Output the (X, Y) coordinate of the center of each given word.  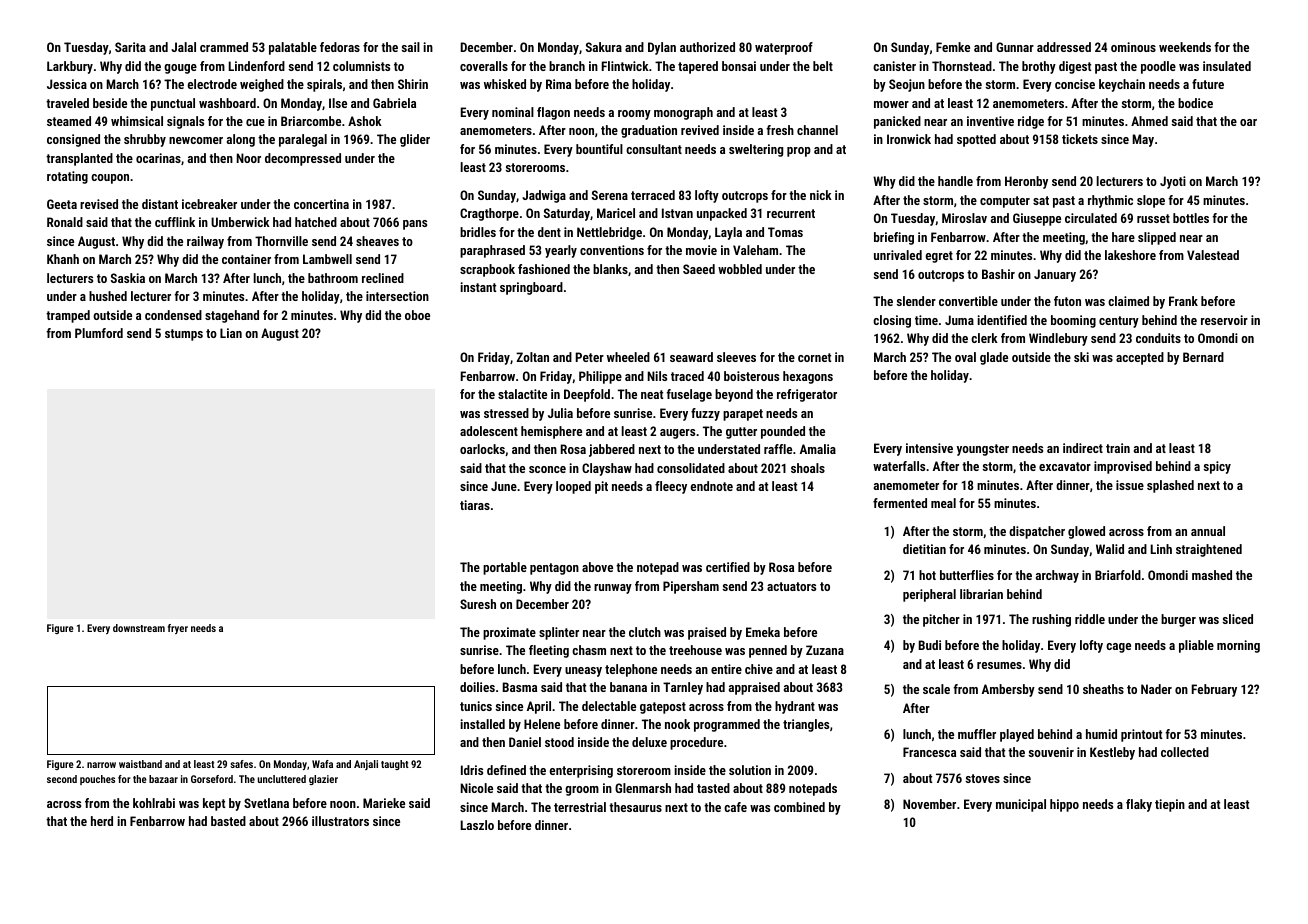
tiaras (475, 505)
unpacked (722, 214)
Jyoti (1173, 182)
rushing (1051, 620)
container (246, 259)
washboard (227, 103)
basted (228, 821)
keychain (1122, 85)
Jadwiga (544, 196)
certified (728, 567)
